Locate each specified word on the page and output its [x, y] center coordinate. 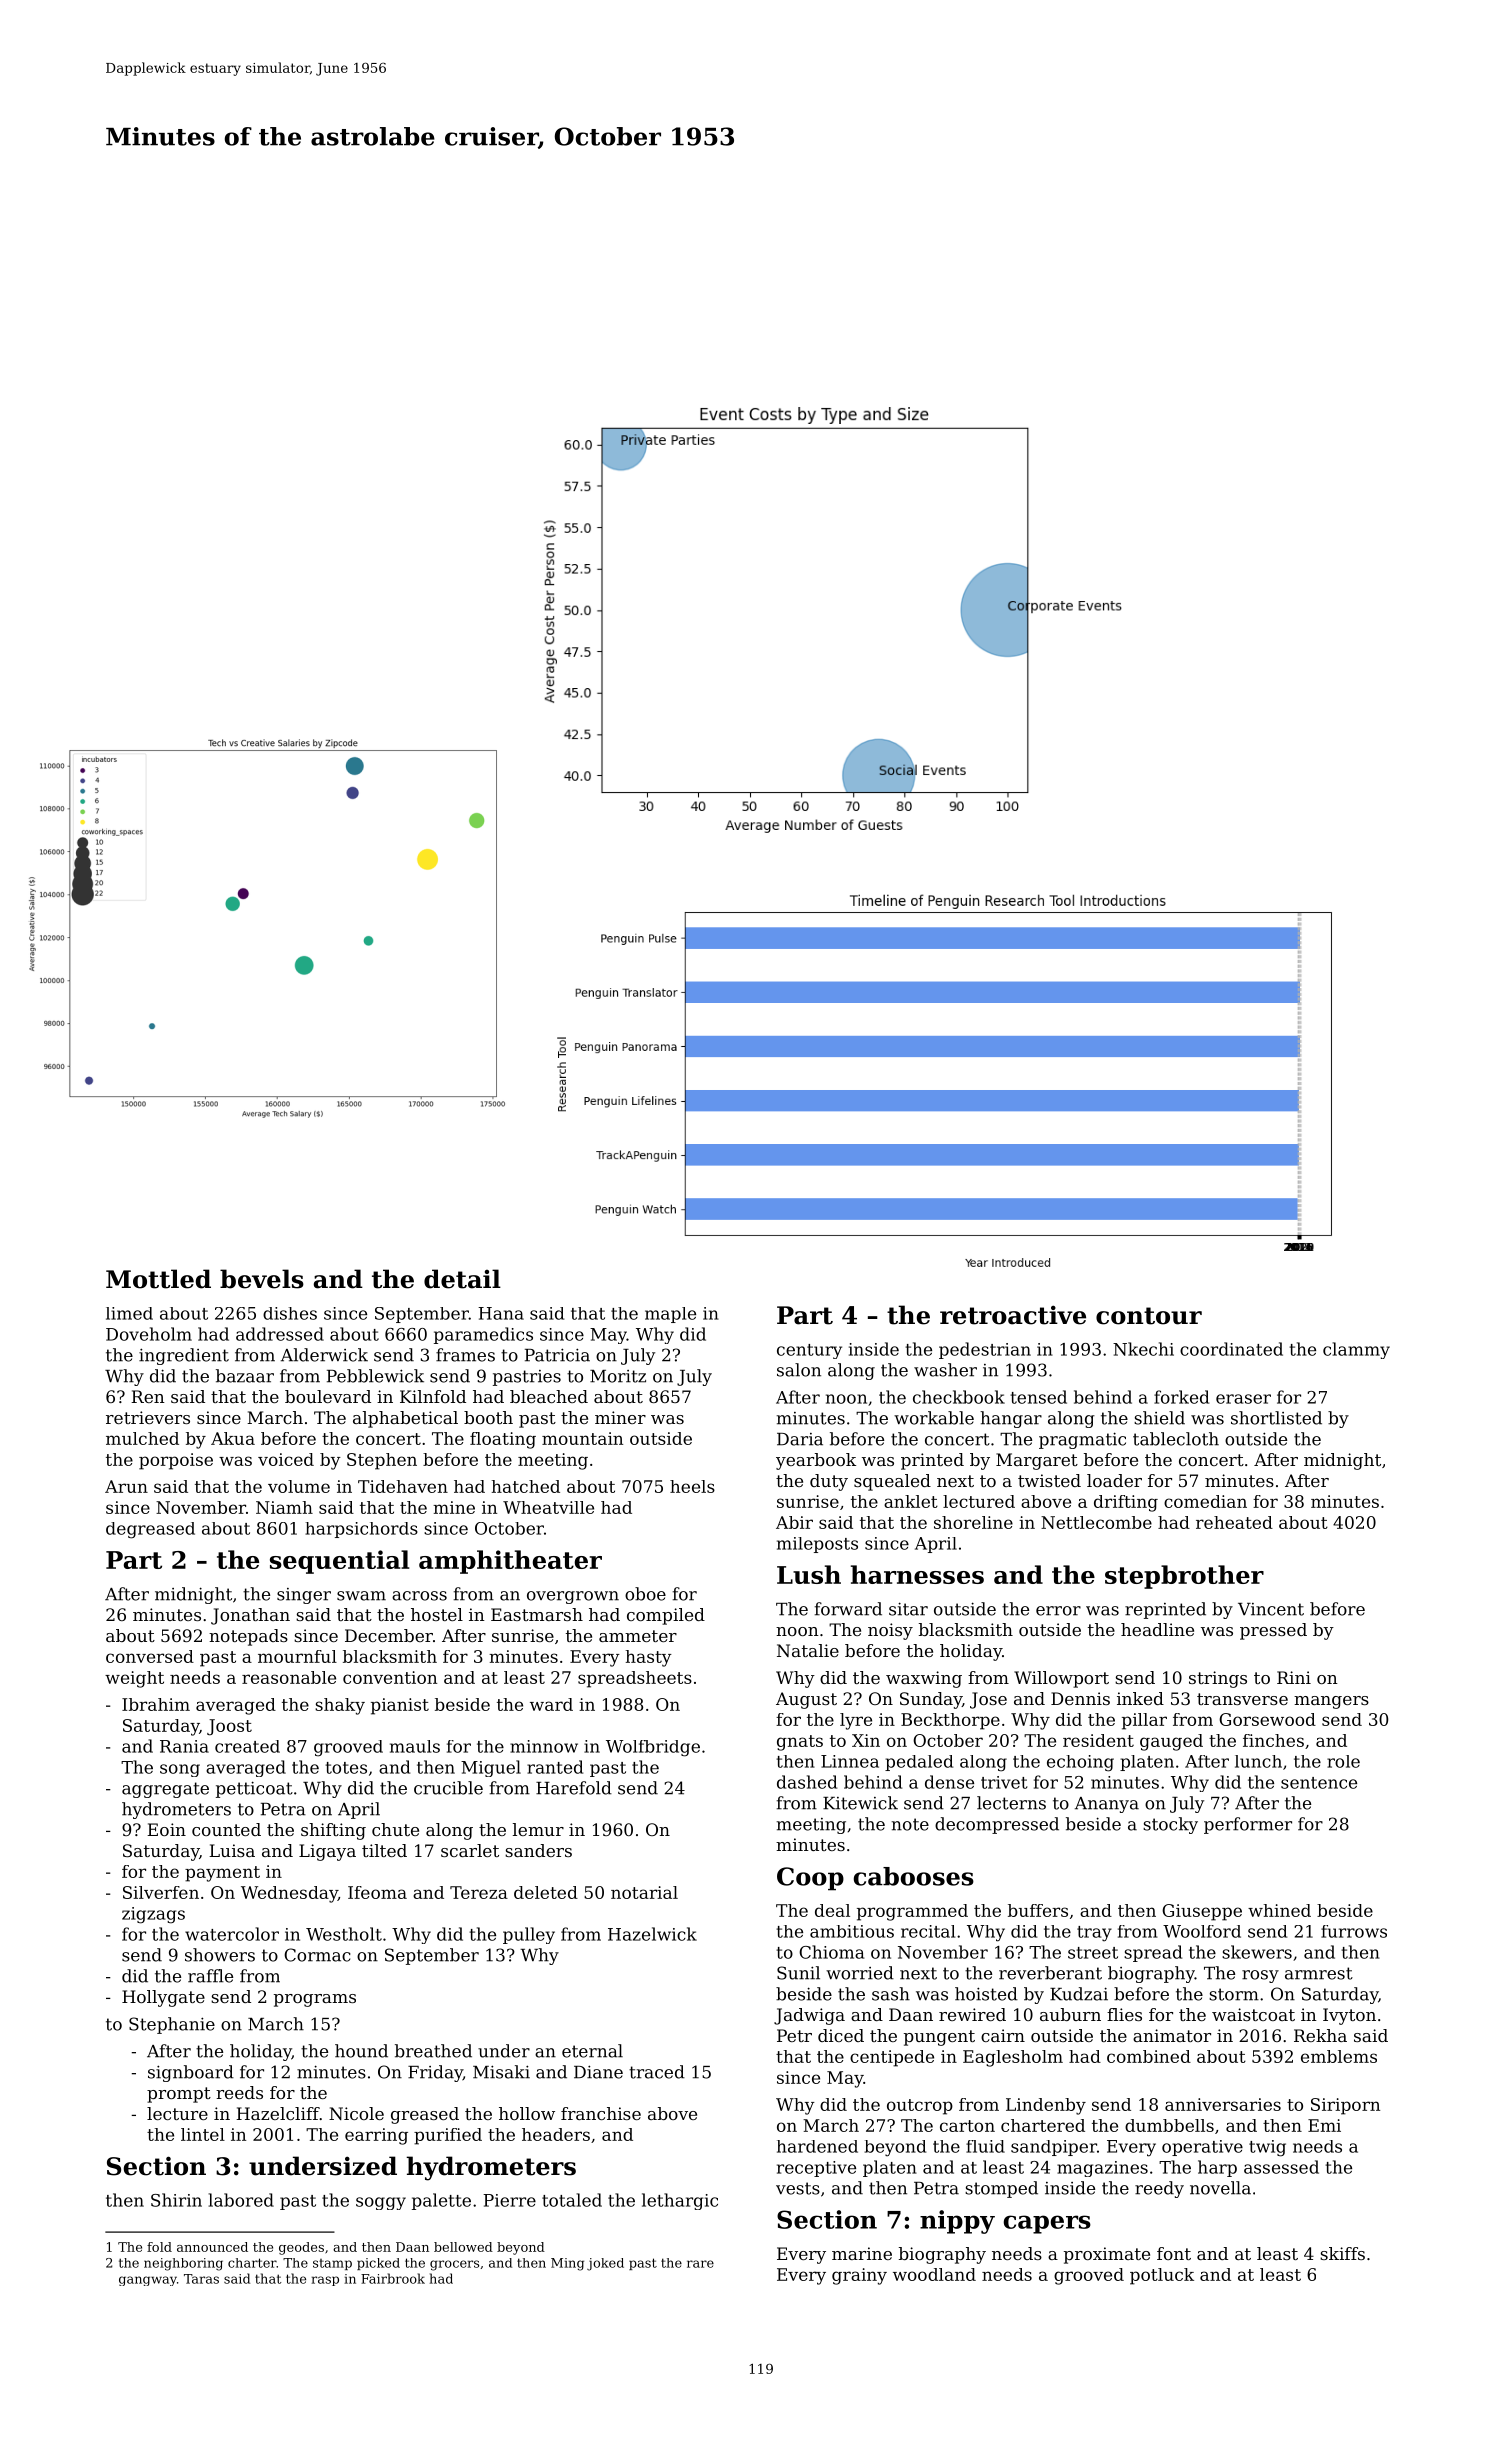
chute [395, 1829]
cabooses [914, 1876]
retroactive [1013, 1315]
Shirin [176, 2200]
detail [462, 1279]
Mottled [158, 1279]
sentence [1319, 1783]
